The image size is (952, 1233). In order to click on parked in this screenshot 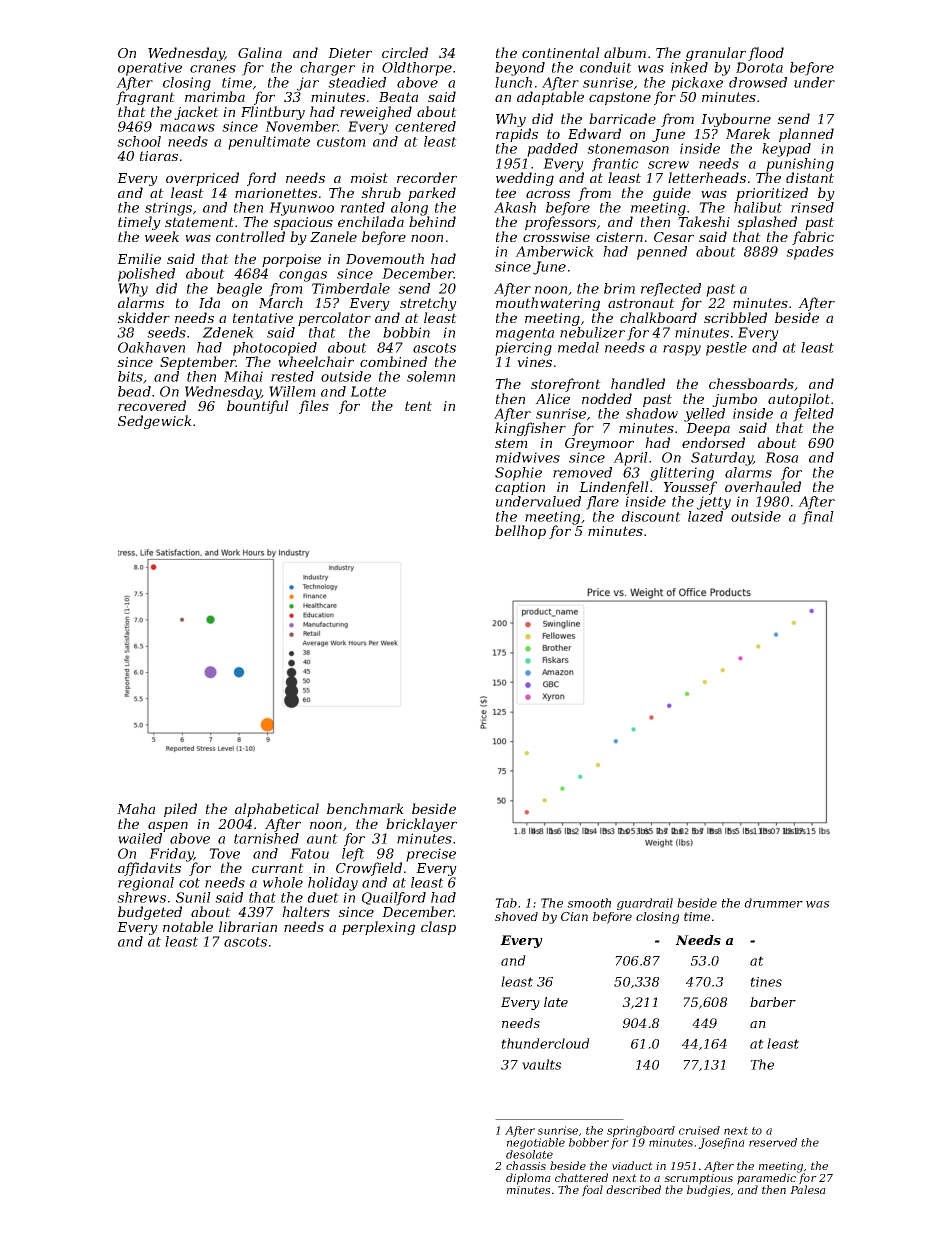, I will do `click(432, 194)`.
